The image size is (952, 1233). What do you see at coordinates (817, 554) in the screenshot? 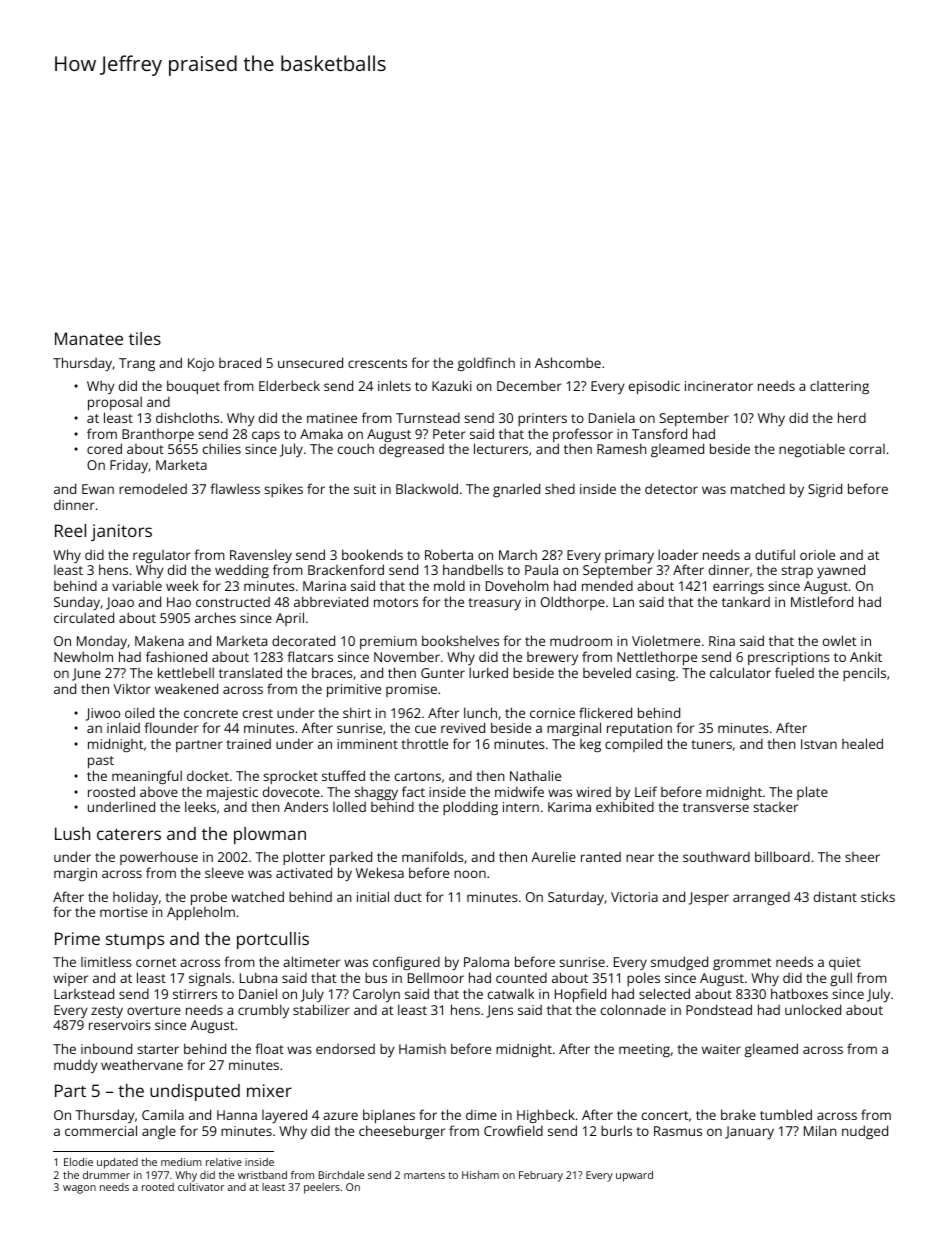
I see `oriole` at bounding box center [817, 554].
